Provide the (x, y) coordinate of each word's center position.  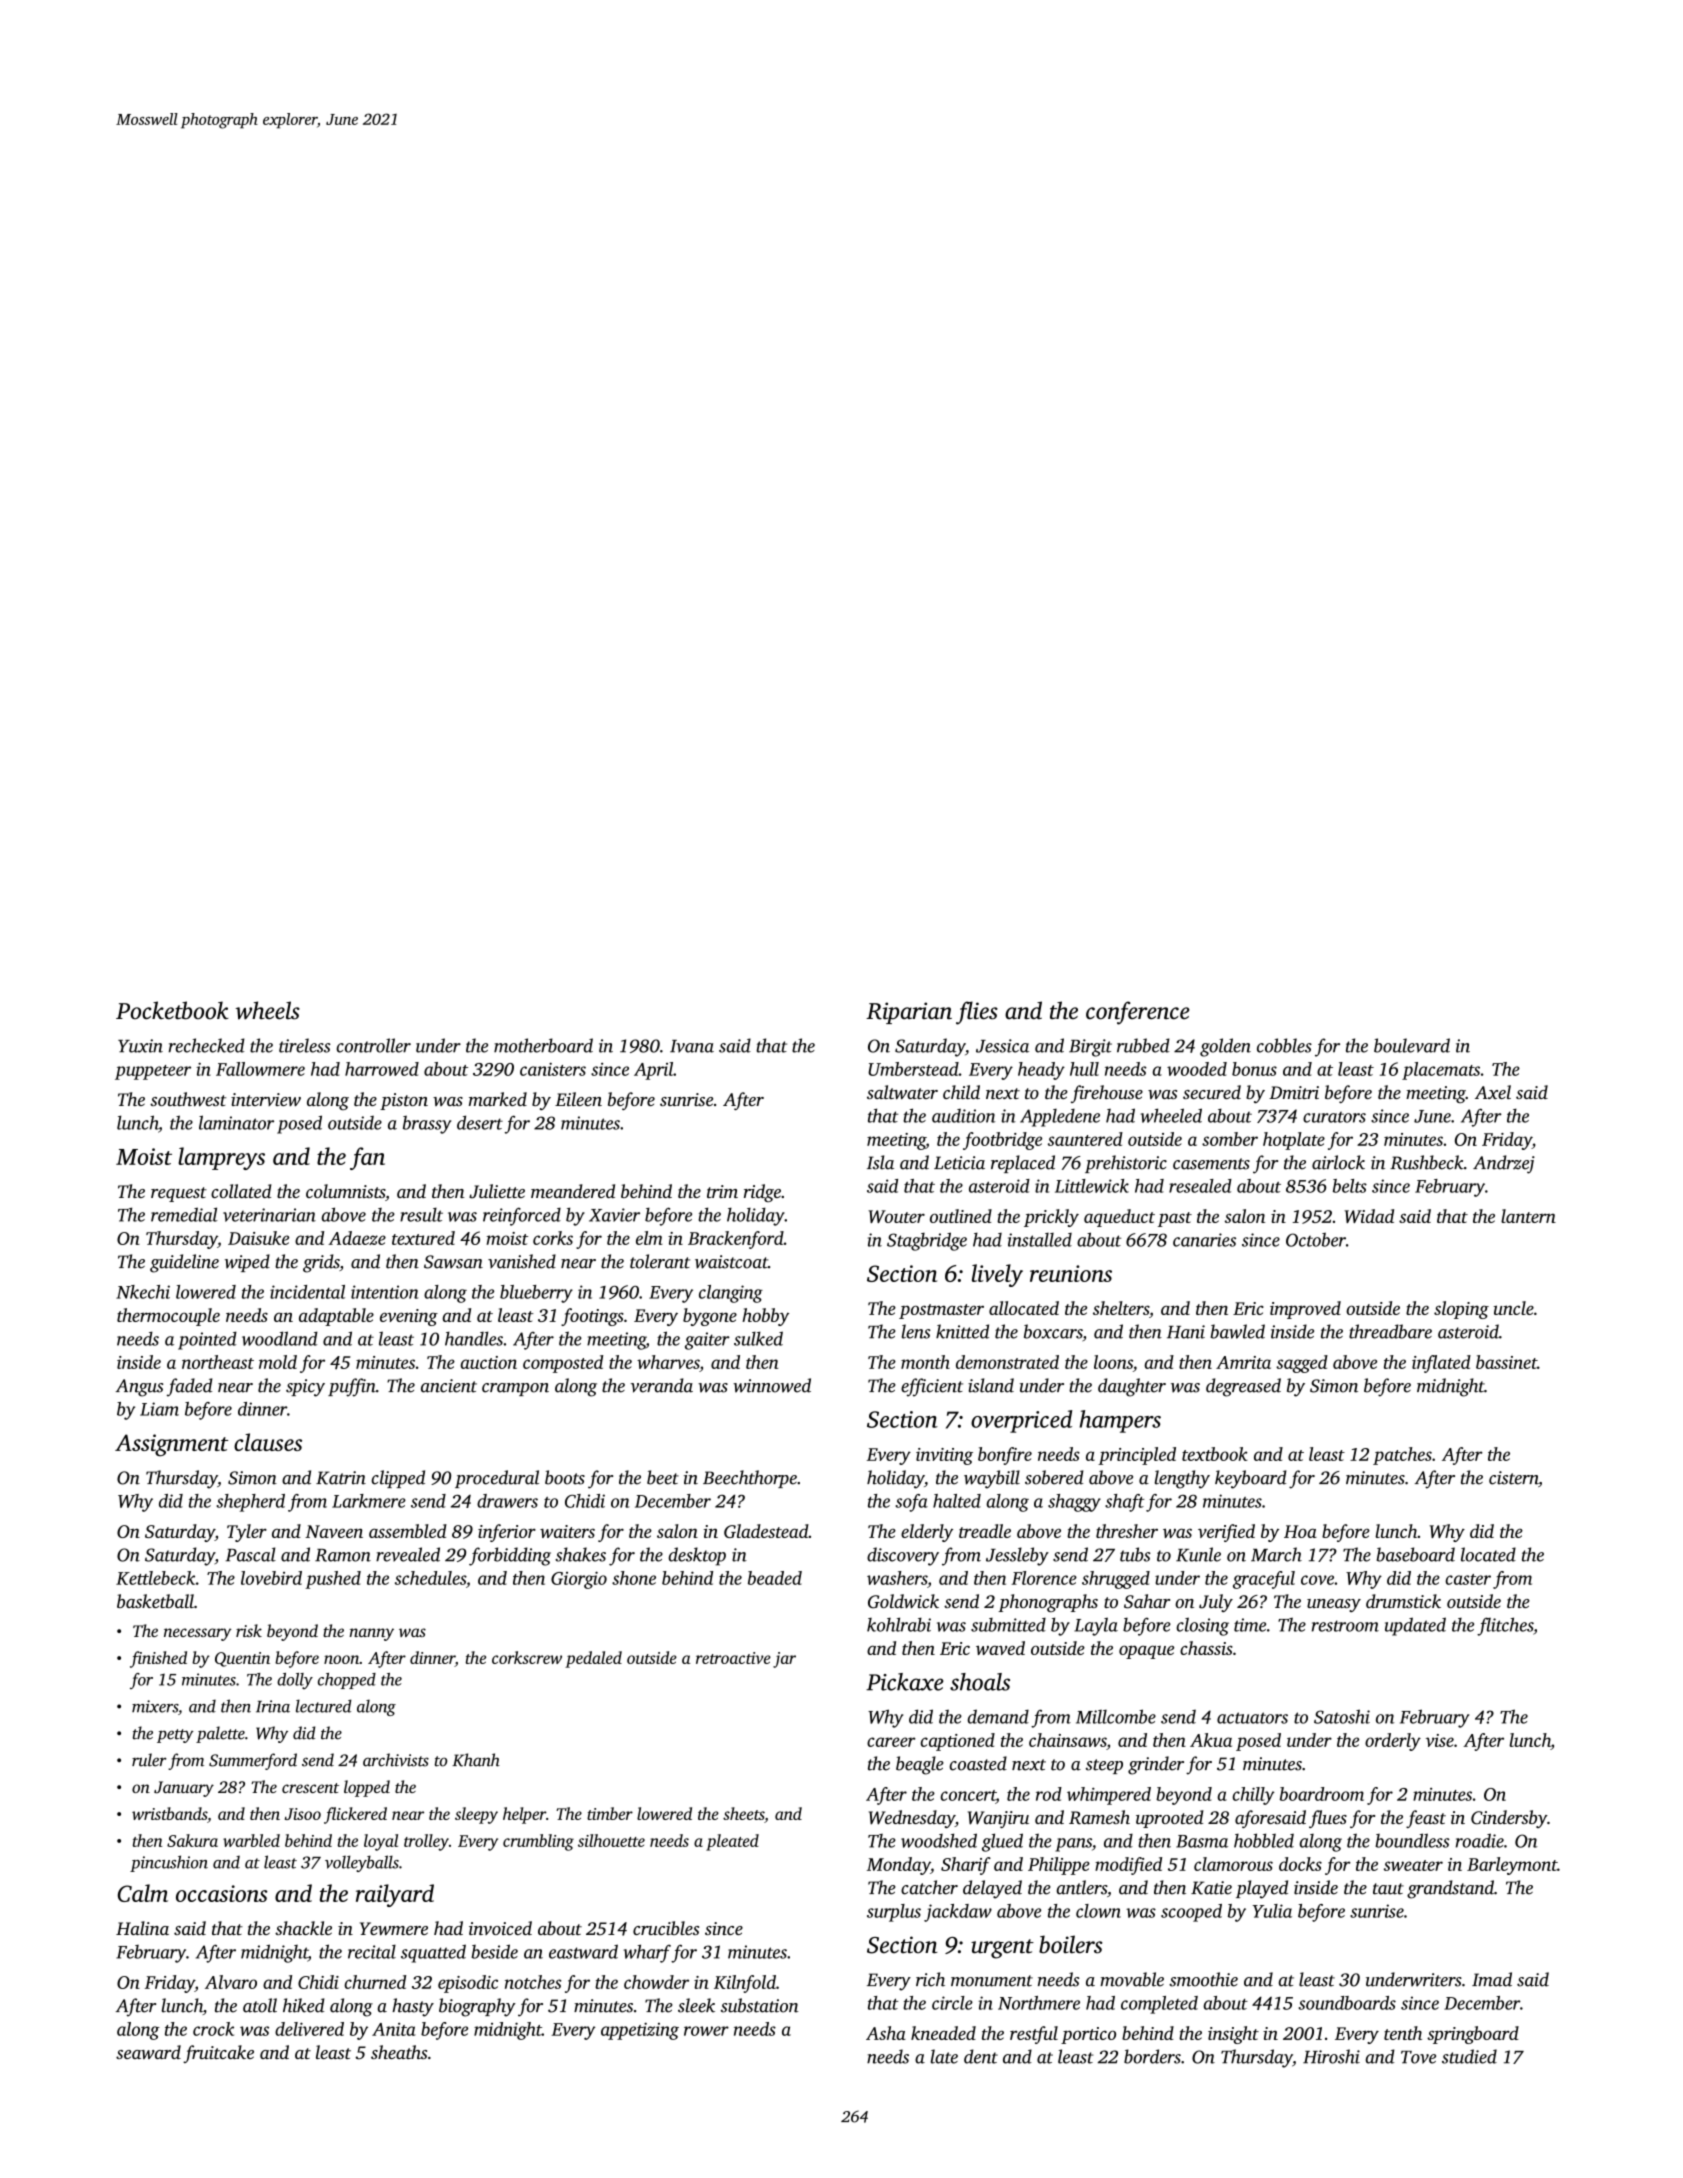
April (653, 1071)
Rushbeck (1427, 1162)
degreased (1243, 1387)
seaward (148, 2052)
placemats (1441, 1071)
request (179, 1194)
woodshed (939, 1840)
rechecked (207, 1045)
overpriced (1021, 1421)
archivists (396, 1760)
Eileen (578, 1099)
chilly (1253, 1796)
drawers (507, 1501)
